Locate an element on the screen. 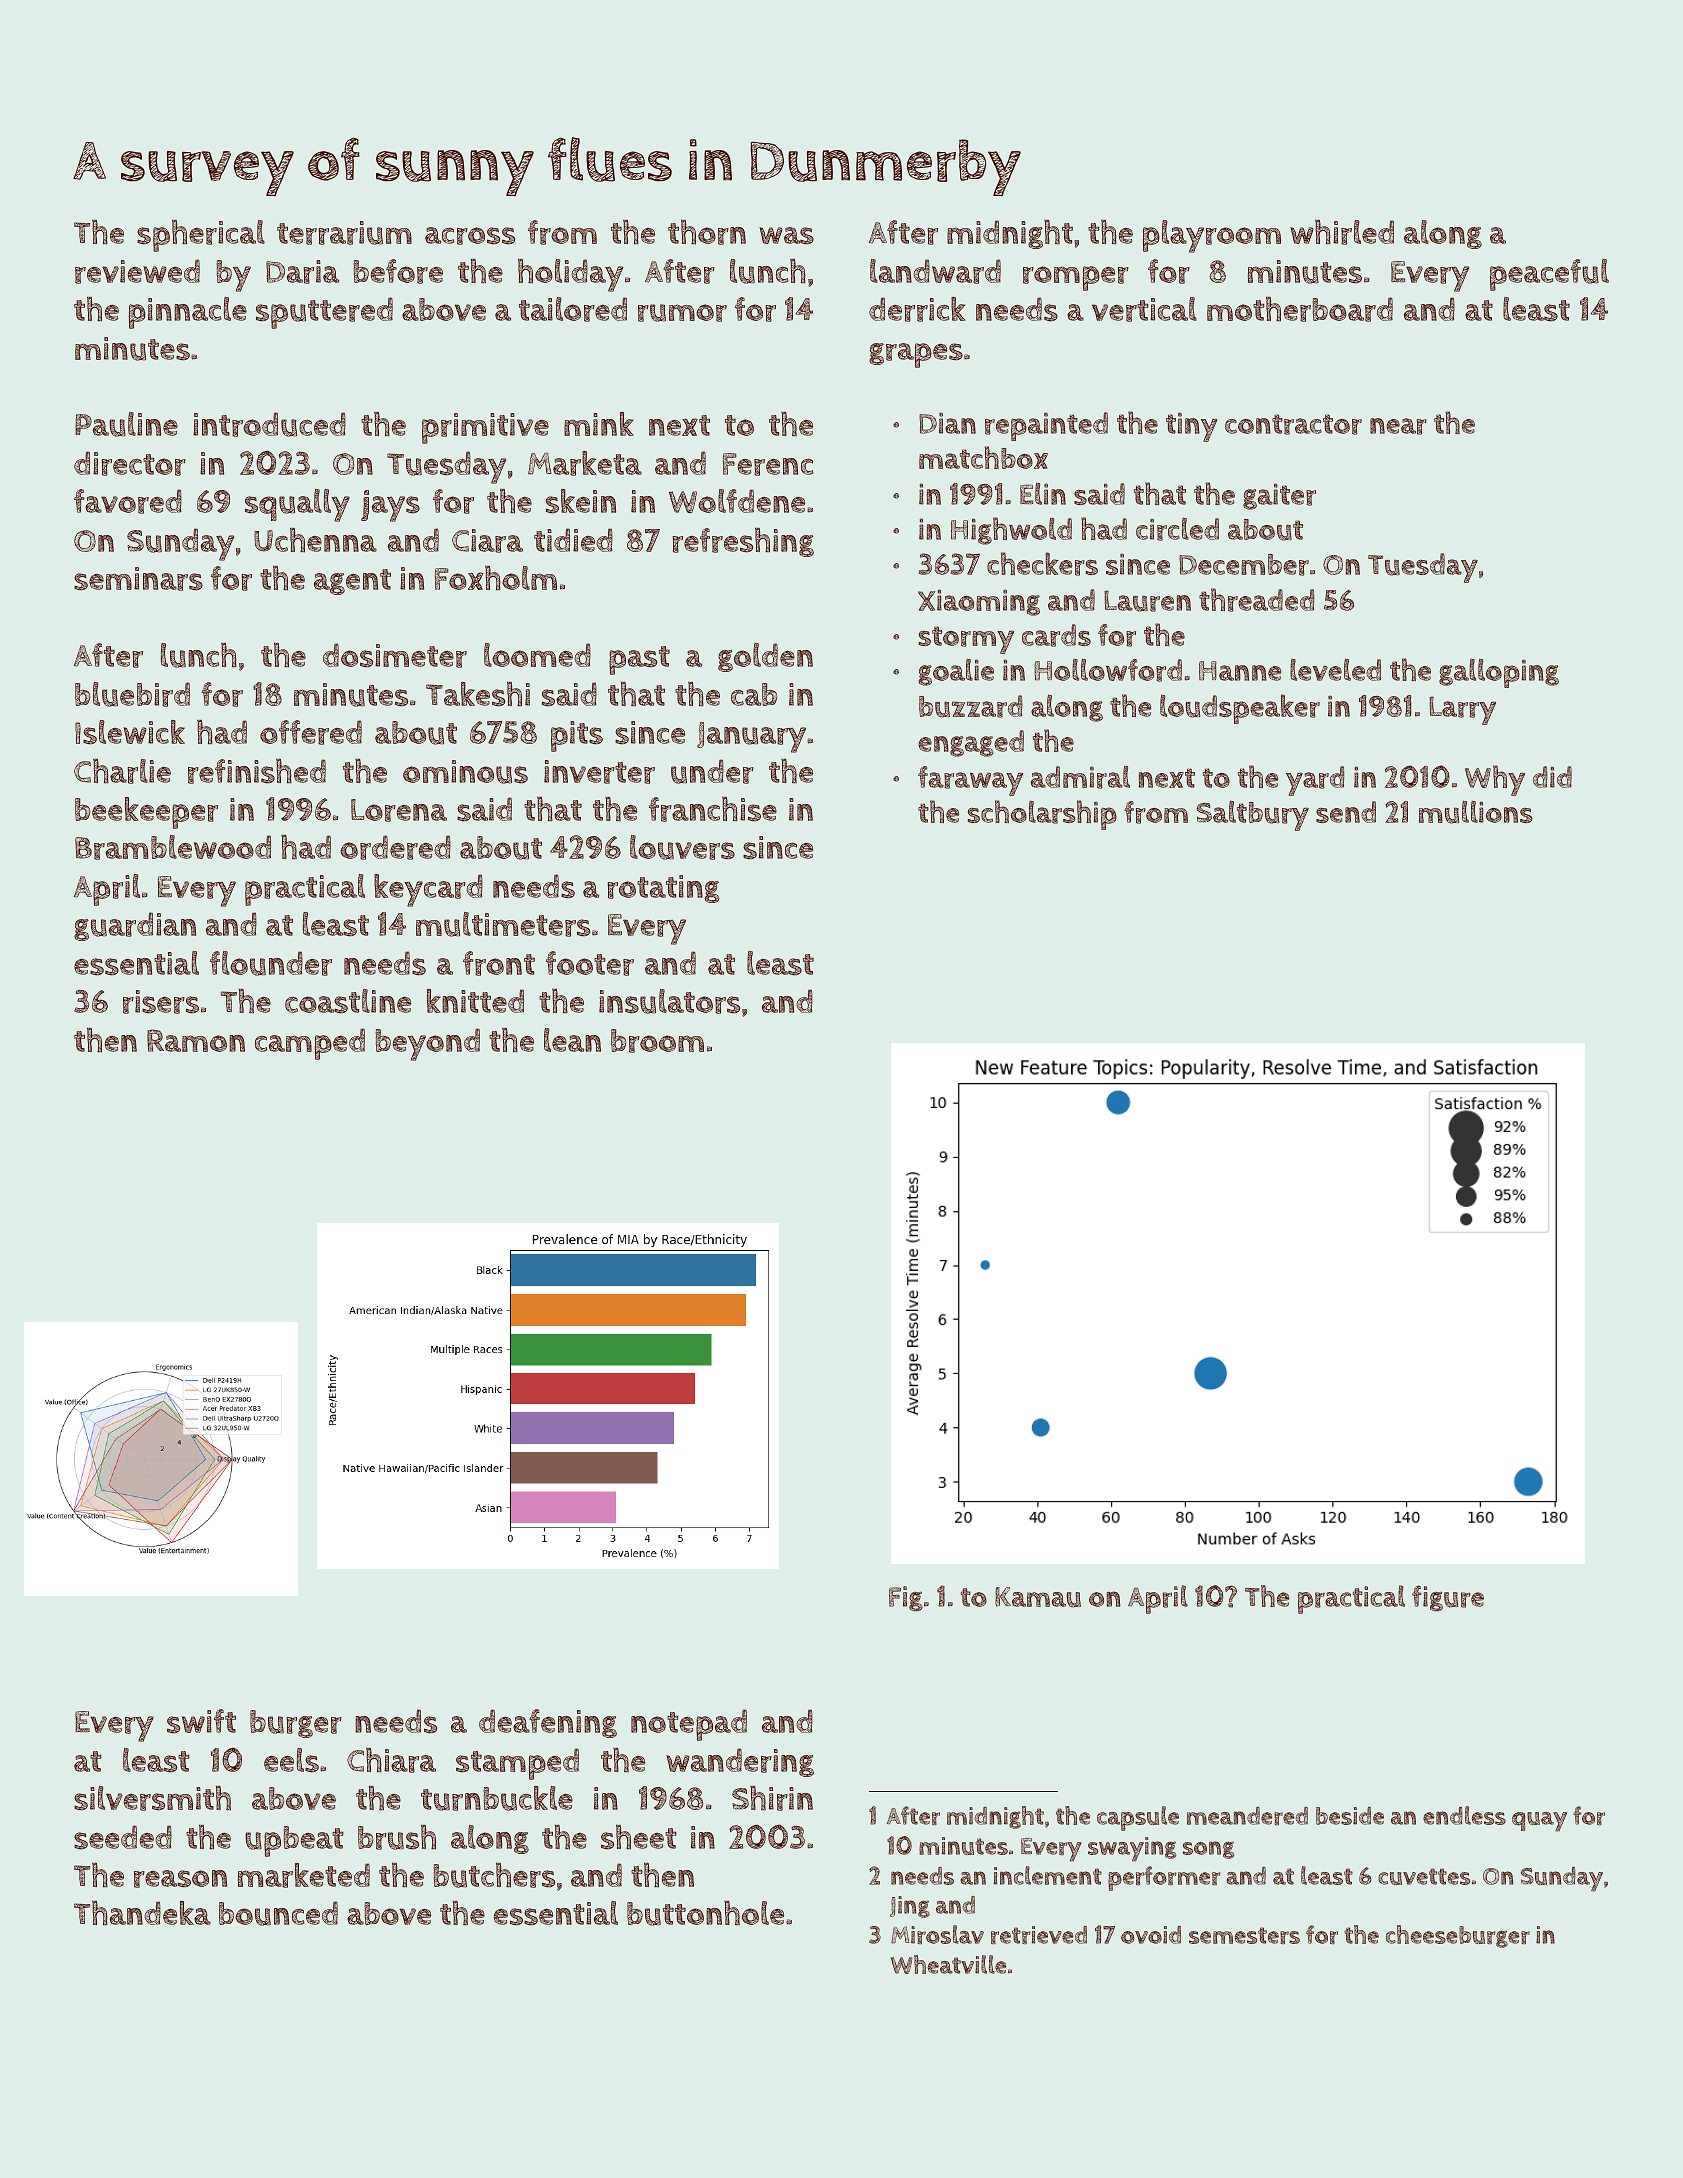  terrarium is located at coordinates (344, 233).
